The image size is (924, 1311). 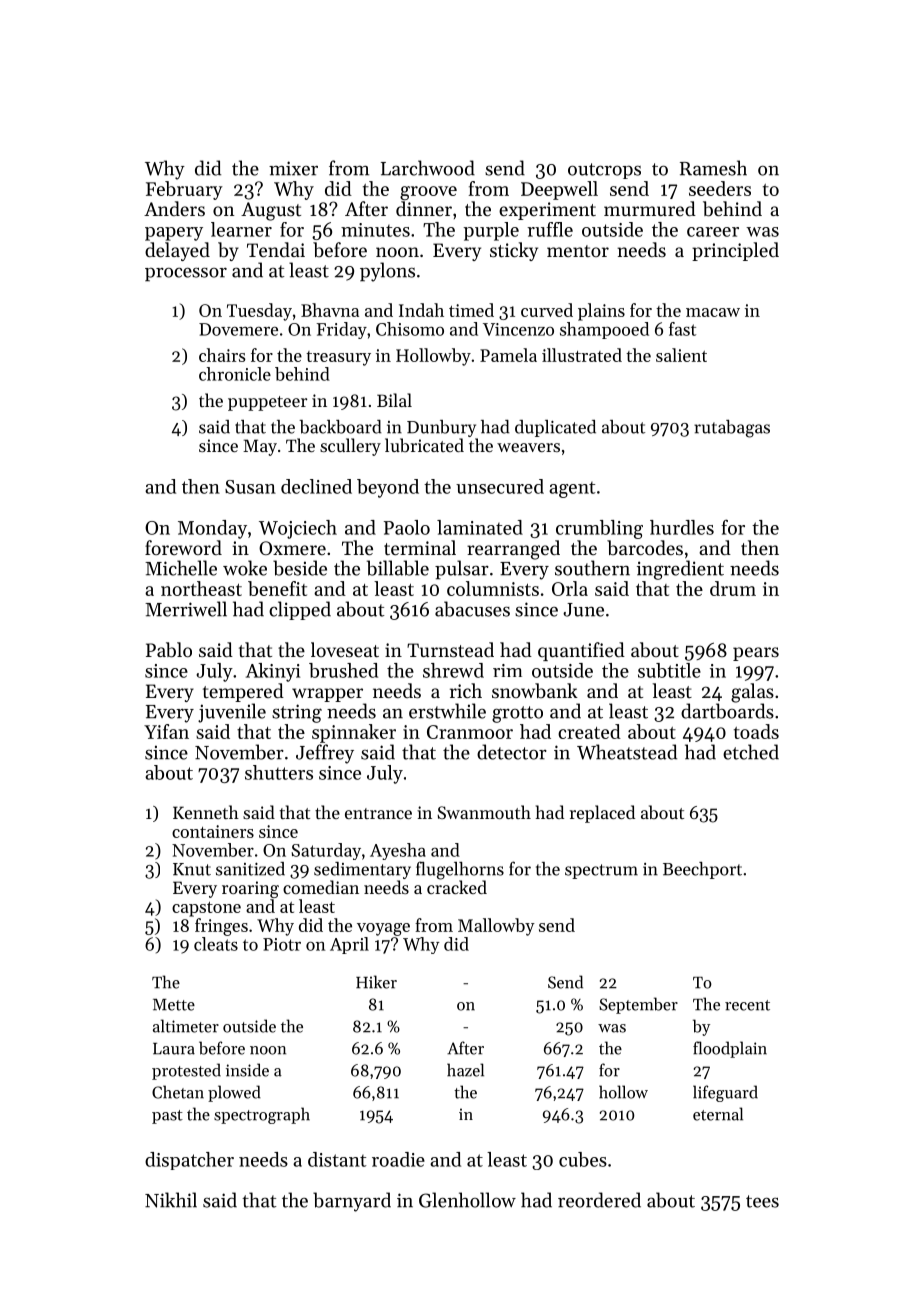 What do you see at coordinates (352, 1202) in the screenshot?
I see `barnyard` at bounding box center [352, 1202].
